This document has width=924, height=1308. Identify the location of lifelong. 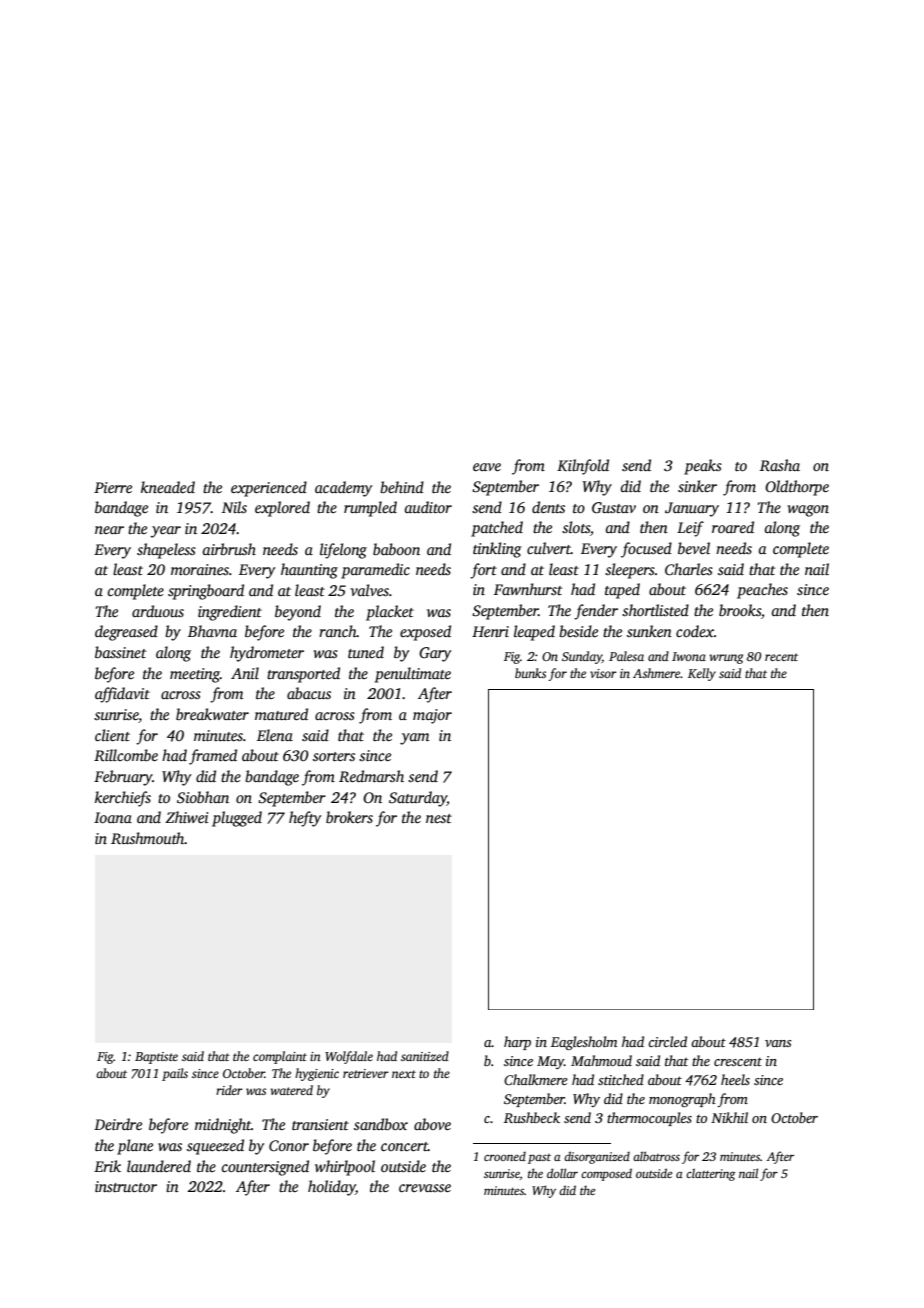
(343, 551).
